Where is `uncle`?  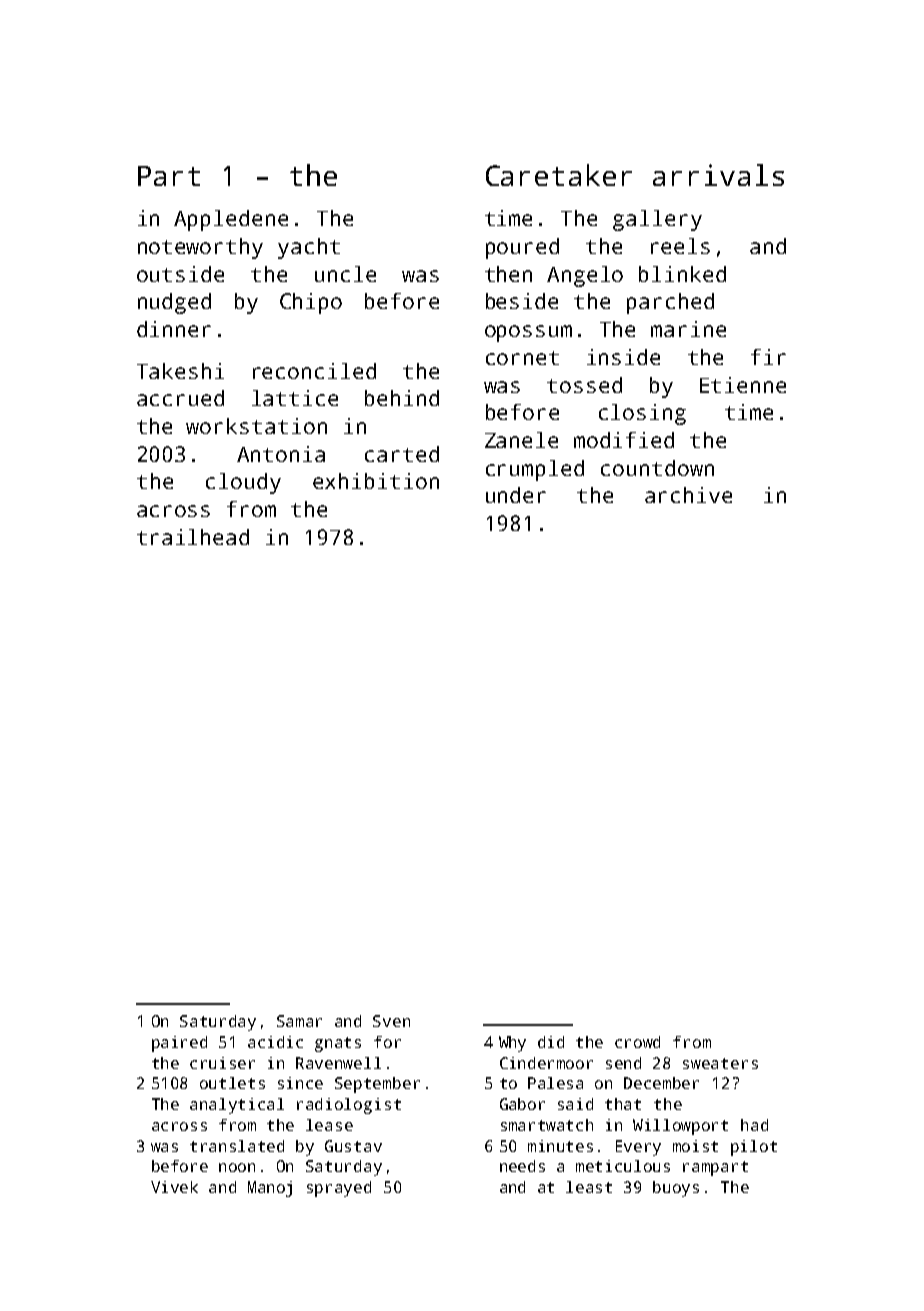
uncle is located at coordinates (345, 274).
